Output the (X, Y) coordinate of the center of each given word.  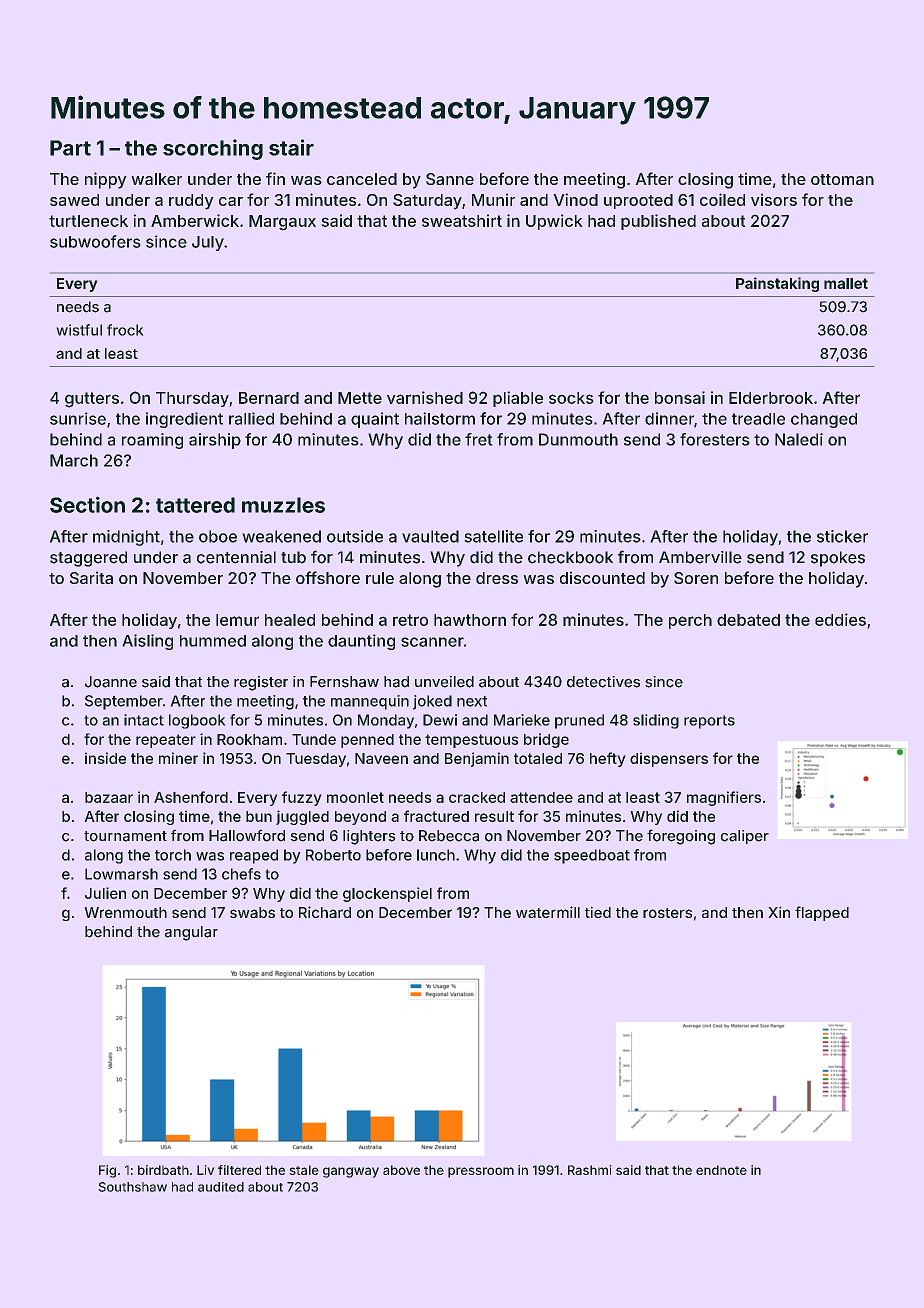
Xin (779, 912)
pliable (518, 399)
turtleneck (88, 221)
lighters (369, 837)
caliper (745, 837)
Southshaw (133, 1187)
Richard (325, 912)
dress (497, 578)
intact (144, 720)
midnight (126, 538)
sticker (842, 536)
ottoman (842, 179)
